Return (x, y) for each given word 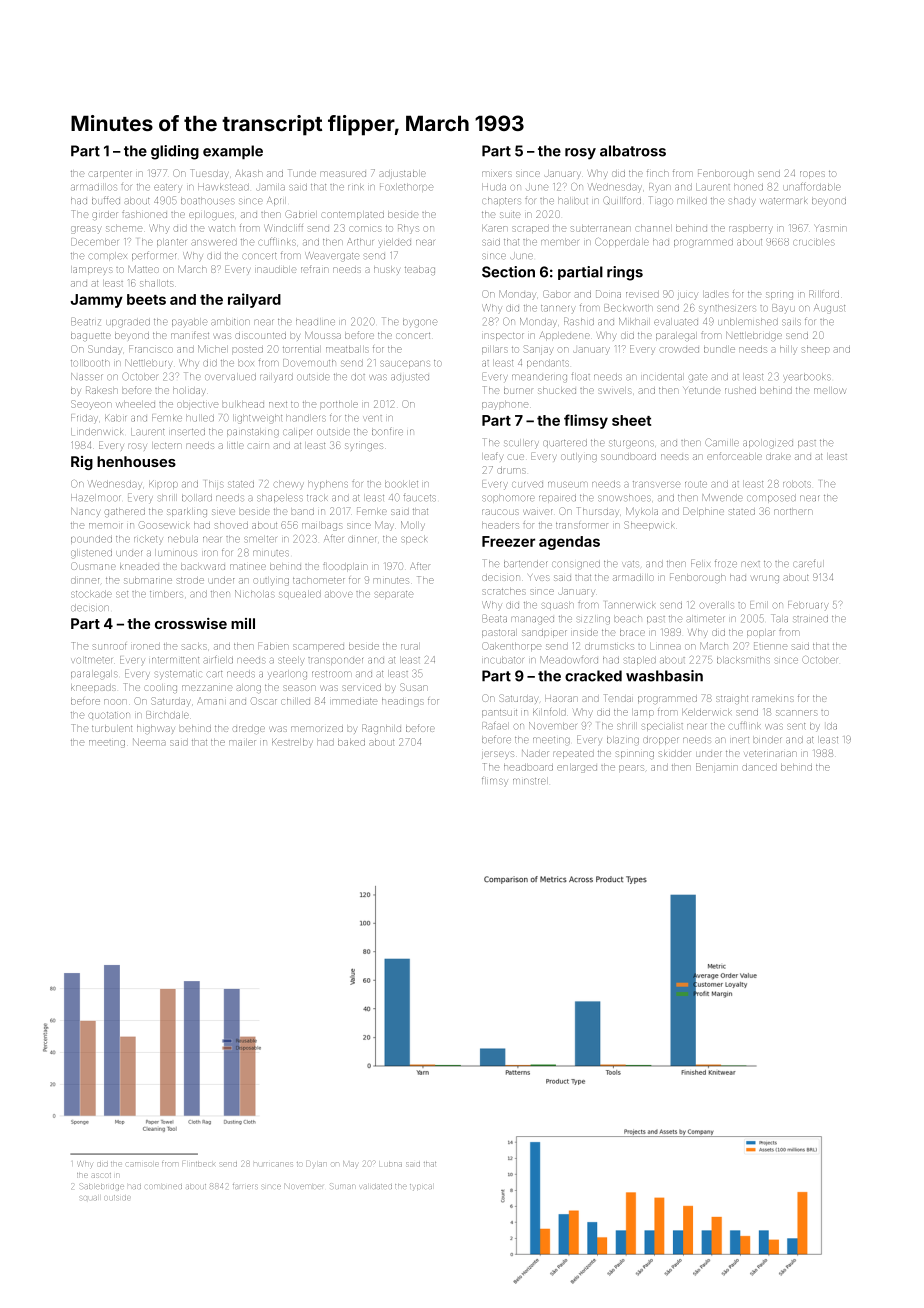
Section (508, 272)
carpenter (111, 174)
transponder (335, 660)
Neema (149, 742)
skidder (675, 754)
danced (760, 768)
